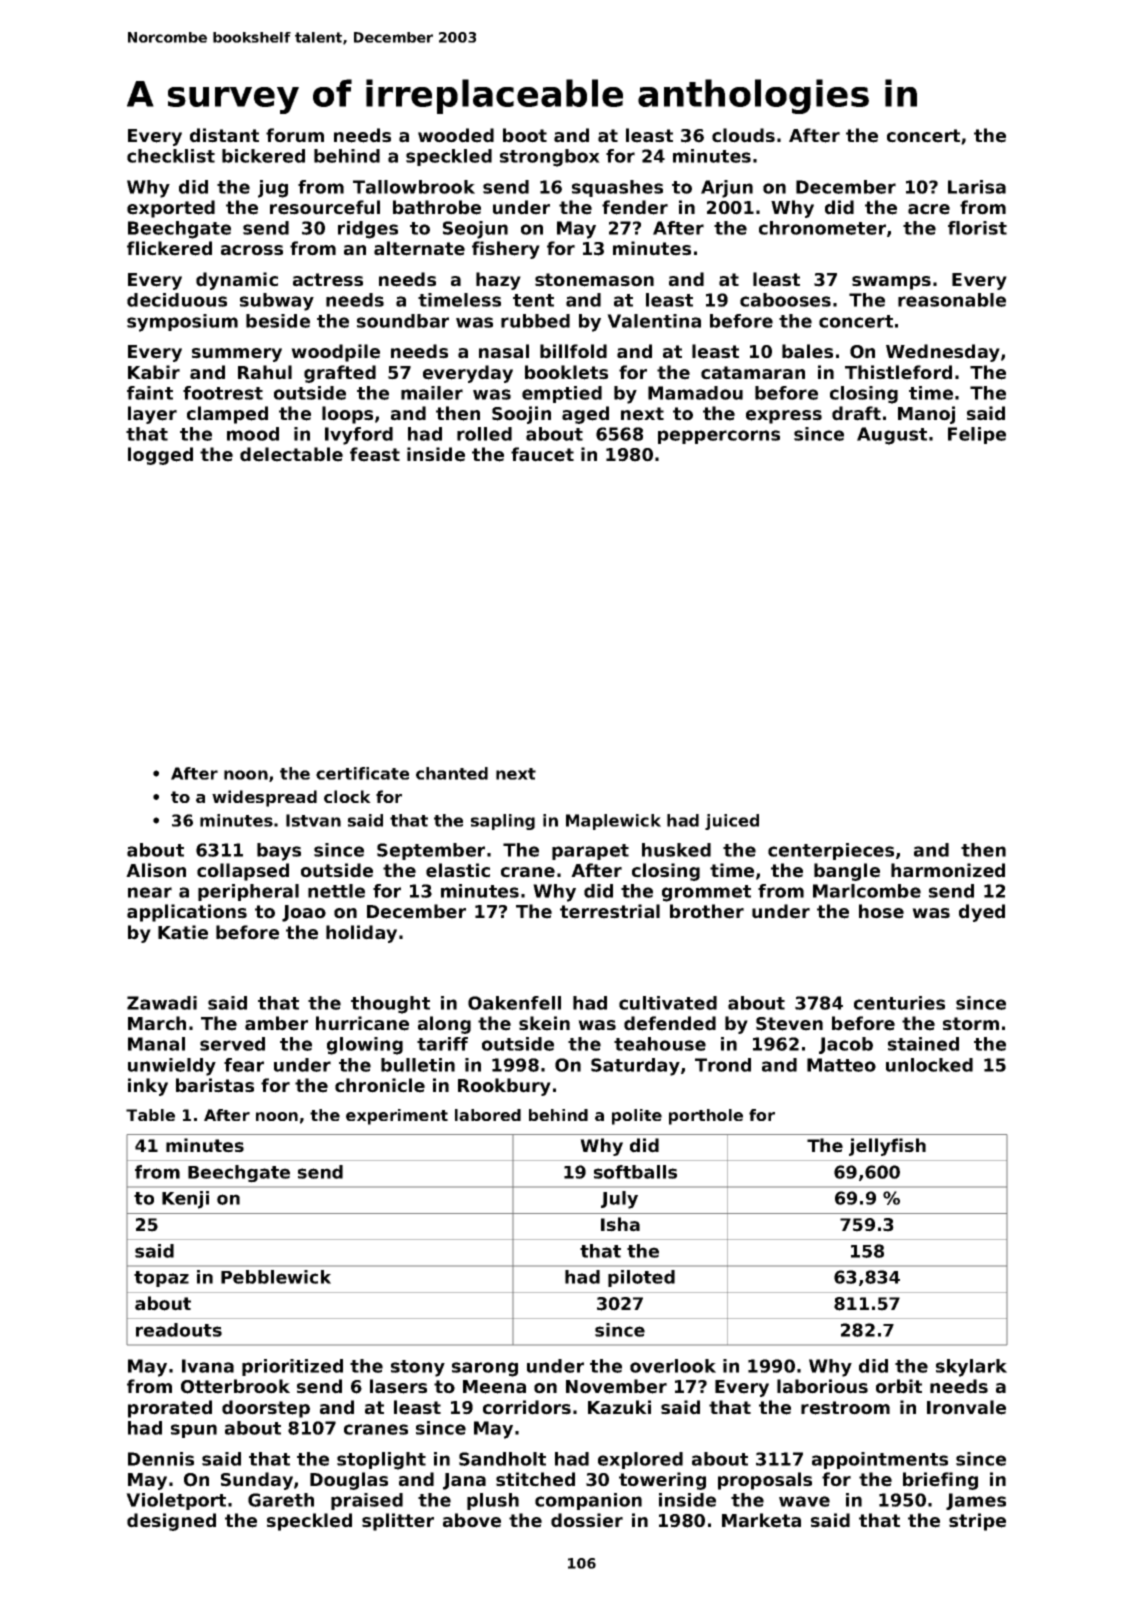 This page has height=1603, width=1134. Describe the element at coordinates (952, 300) in the page. I see `reasonable` at that location.
